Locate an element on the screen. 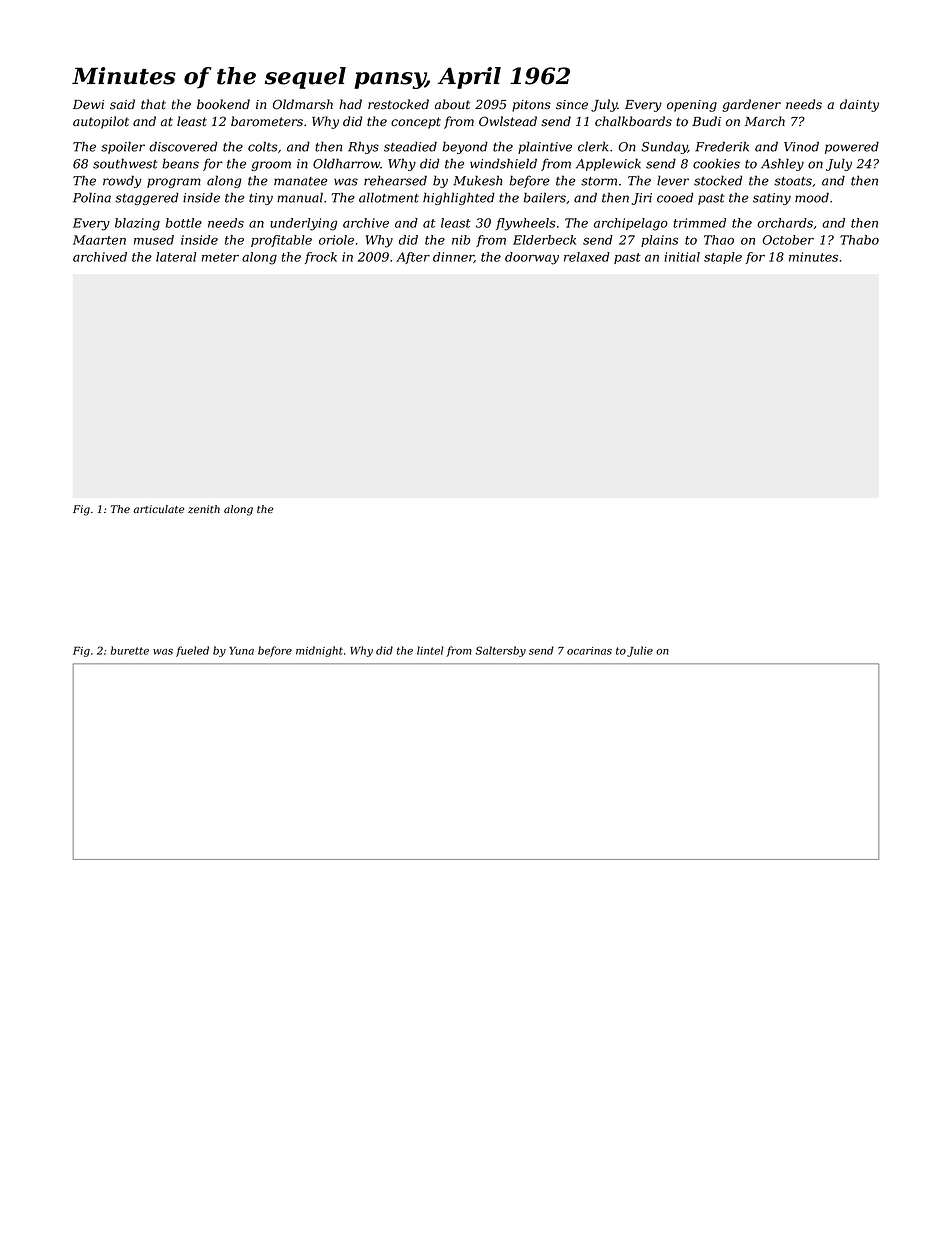 The image size is (952, 1233). relaxed is located at coordinates (587, 257).
